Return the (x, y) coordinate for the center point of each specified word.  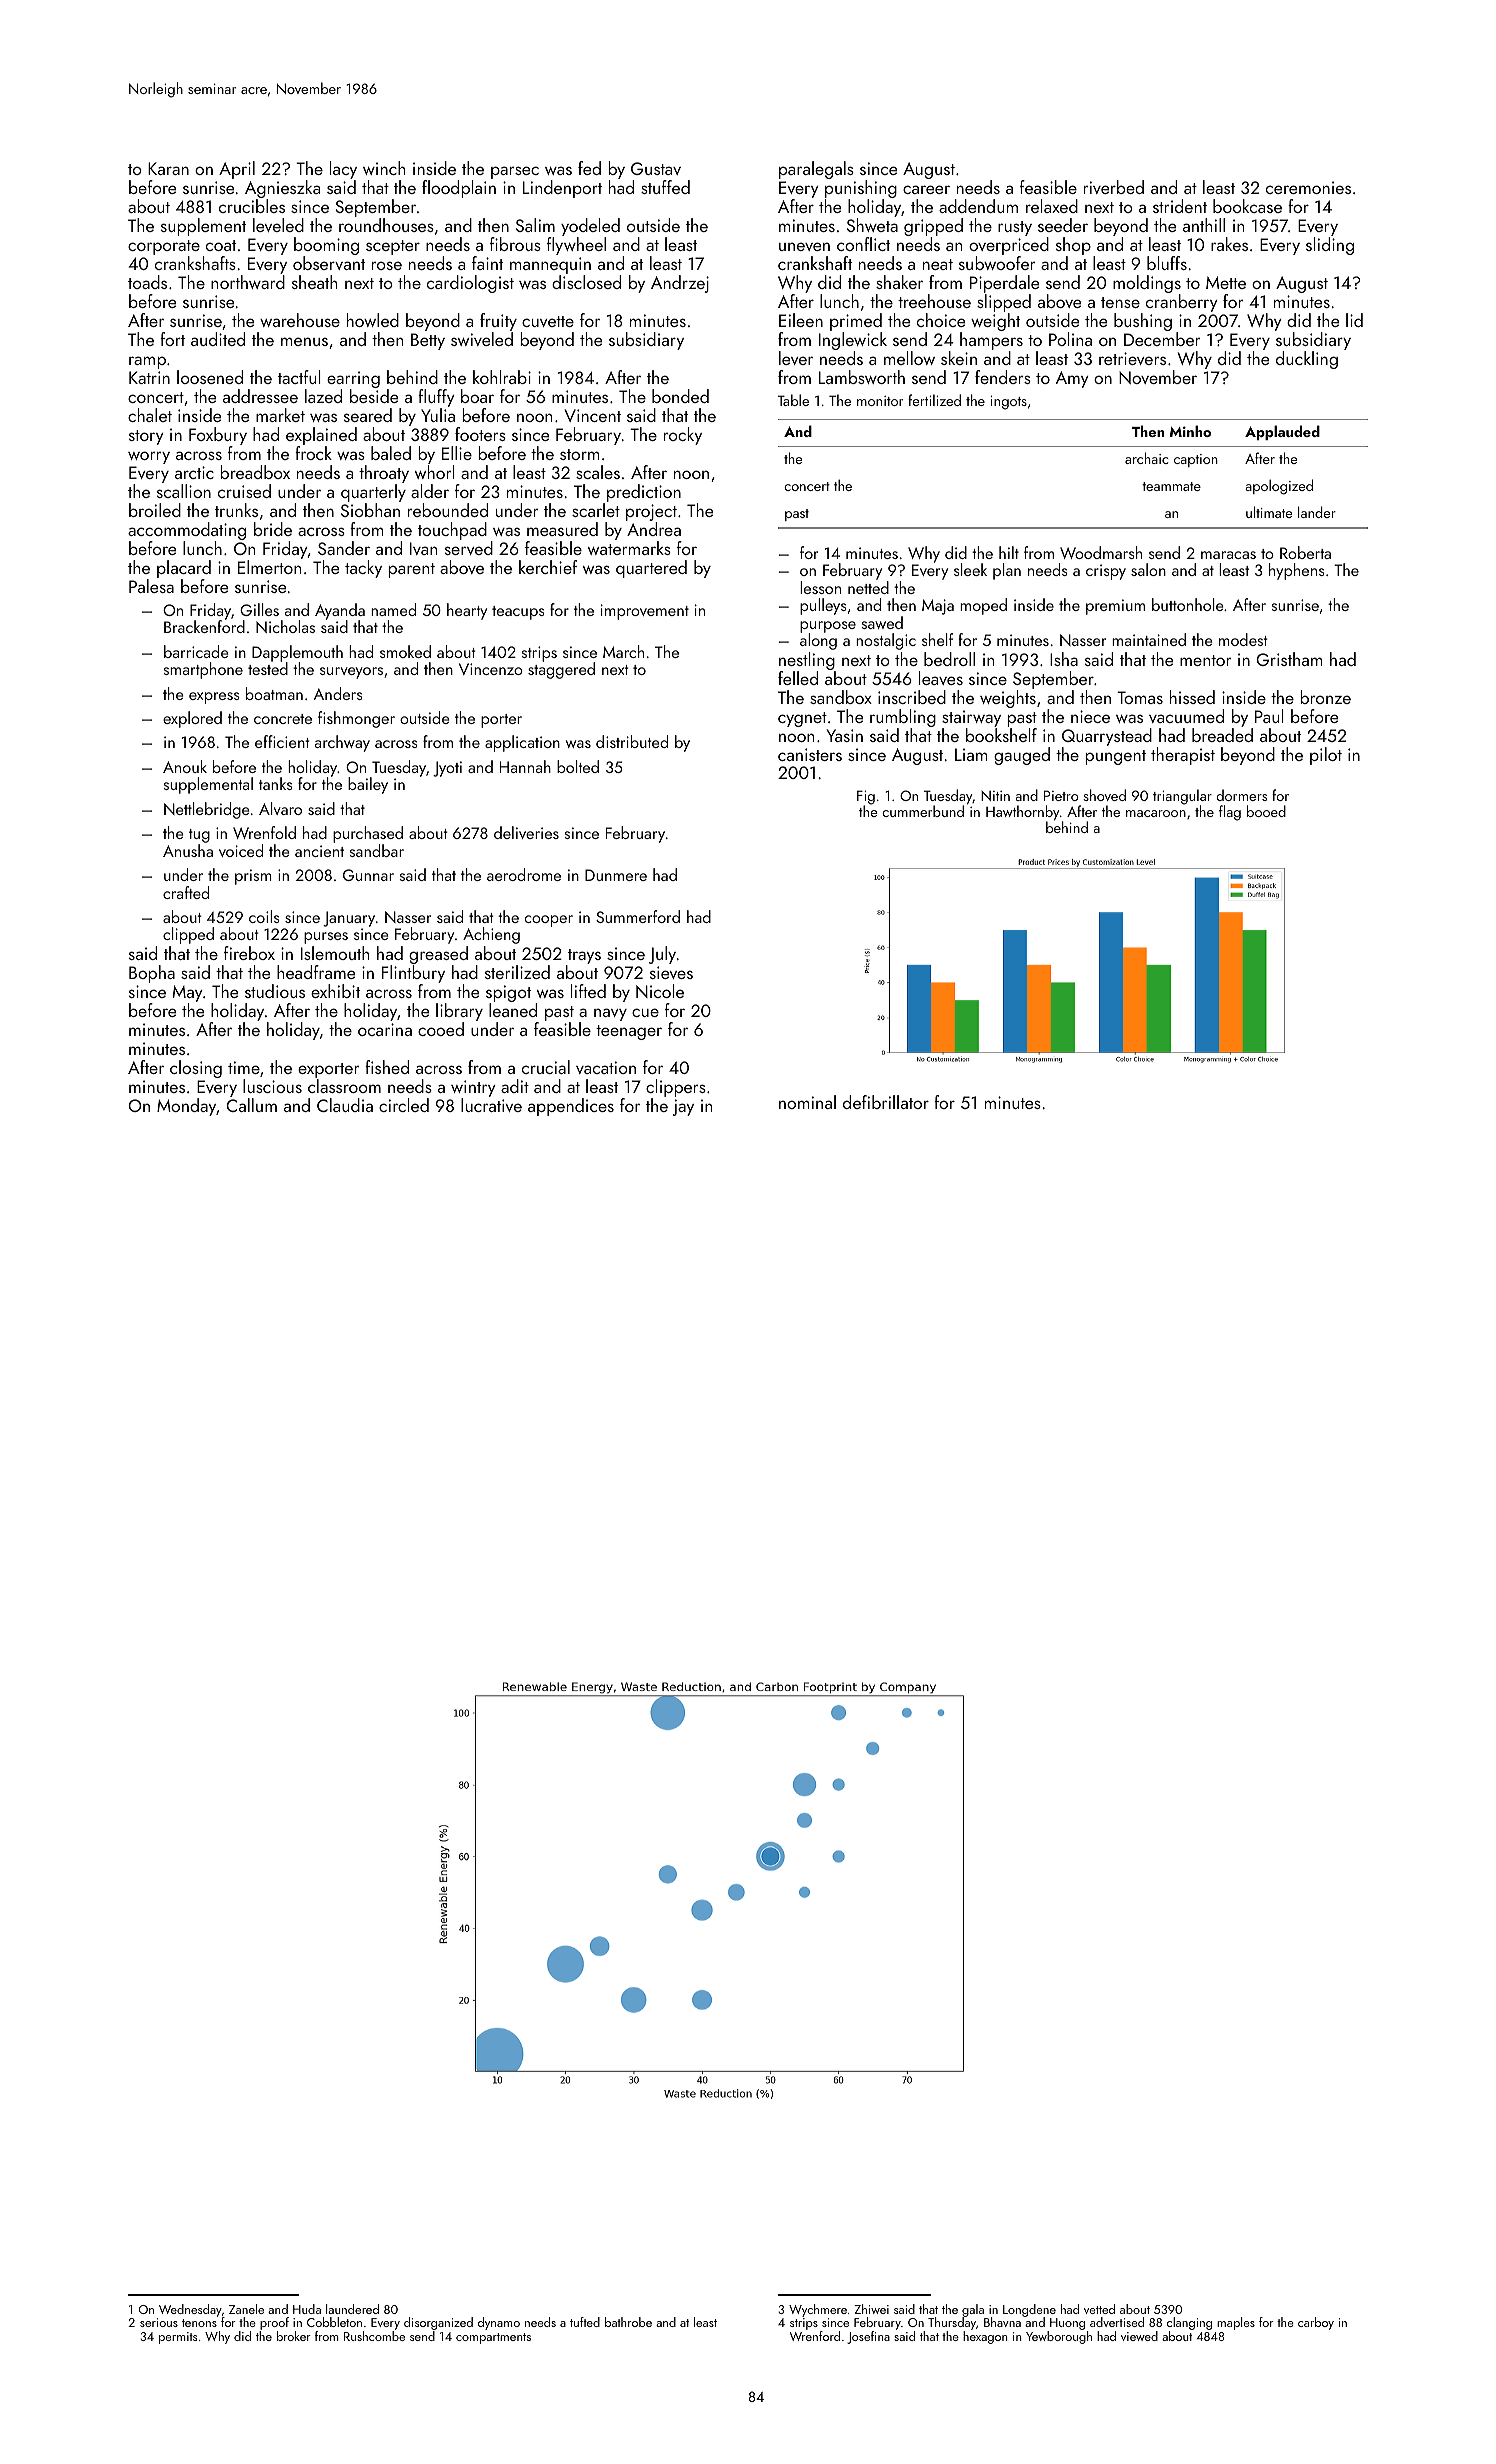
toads (147, 282)
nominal (807, 1102)
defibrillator (886, 1102)
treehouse (934, 301)
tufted (585, 2322)
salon (1148, 569)
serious (159, 2322)
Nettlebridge (207, 810)
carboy (1316, 2323)
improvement (645, 612)
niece (1090, 716)
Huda (307, 2309)
